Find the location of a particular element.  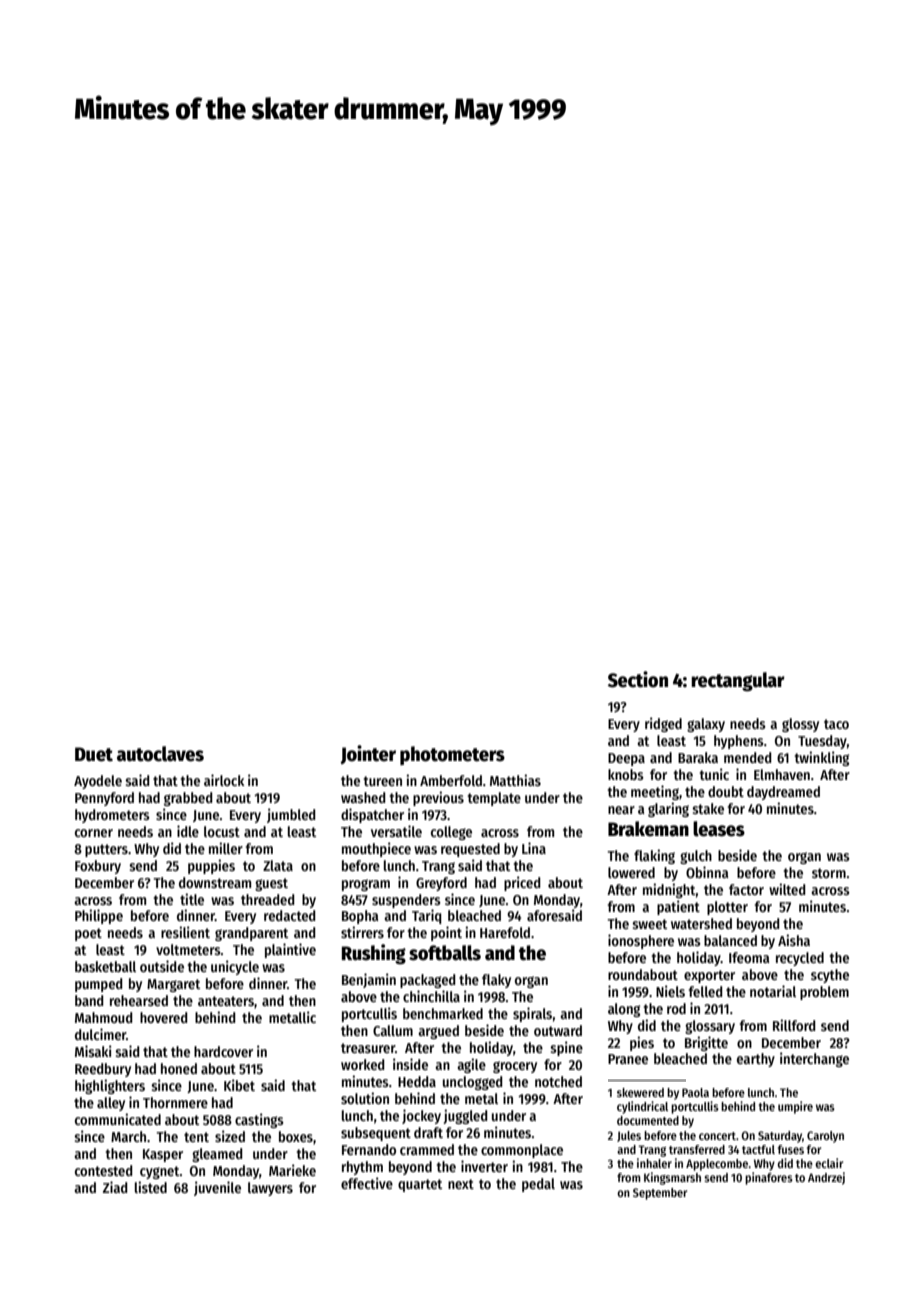

Rushing is located at coordinates (374, 954).
